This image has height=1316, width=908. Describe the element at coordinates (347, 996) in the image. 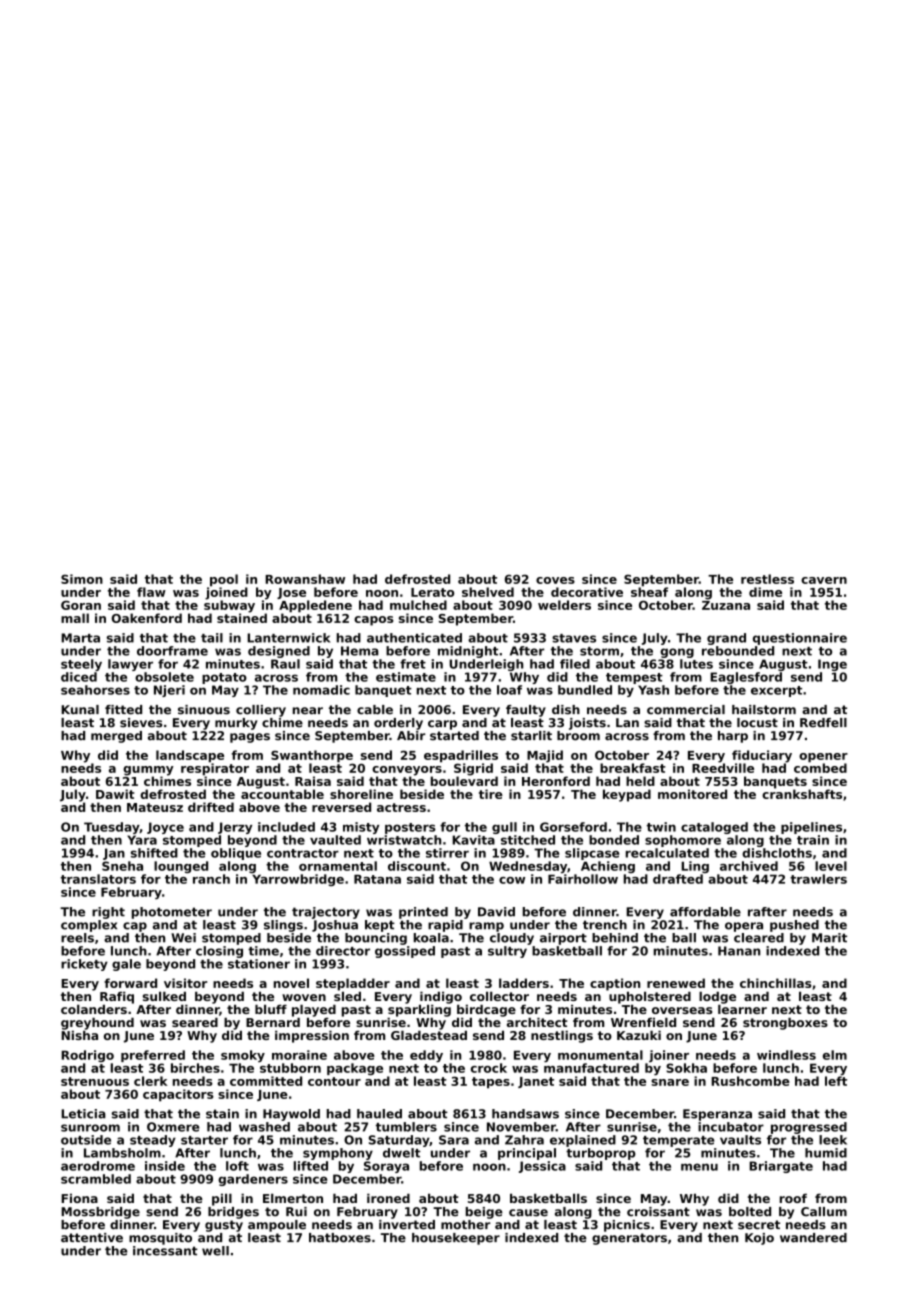

I see `sled` at that location.
